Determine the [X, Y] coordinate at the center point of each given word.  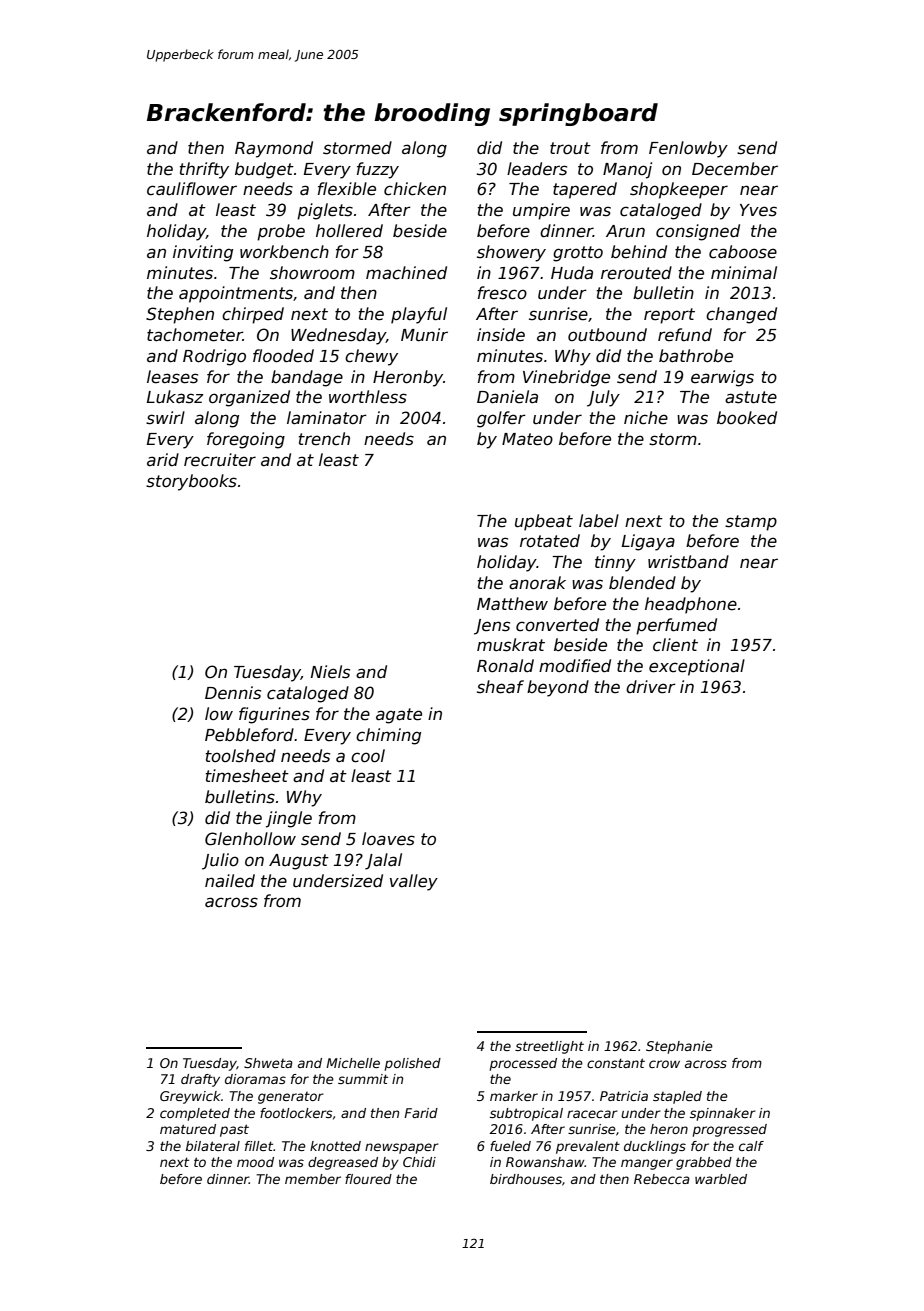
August [299, 862]
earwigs [722, 378]
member [313, 1179]
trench [324, 439]
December [735, 169]
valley [414, 882]
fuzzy [378, 170]
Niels [330, 672]
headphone [691, 605]
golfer [501, 419]
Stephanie [679, 1047]
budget [264, 170]
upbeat [544, 522]
